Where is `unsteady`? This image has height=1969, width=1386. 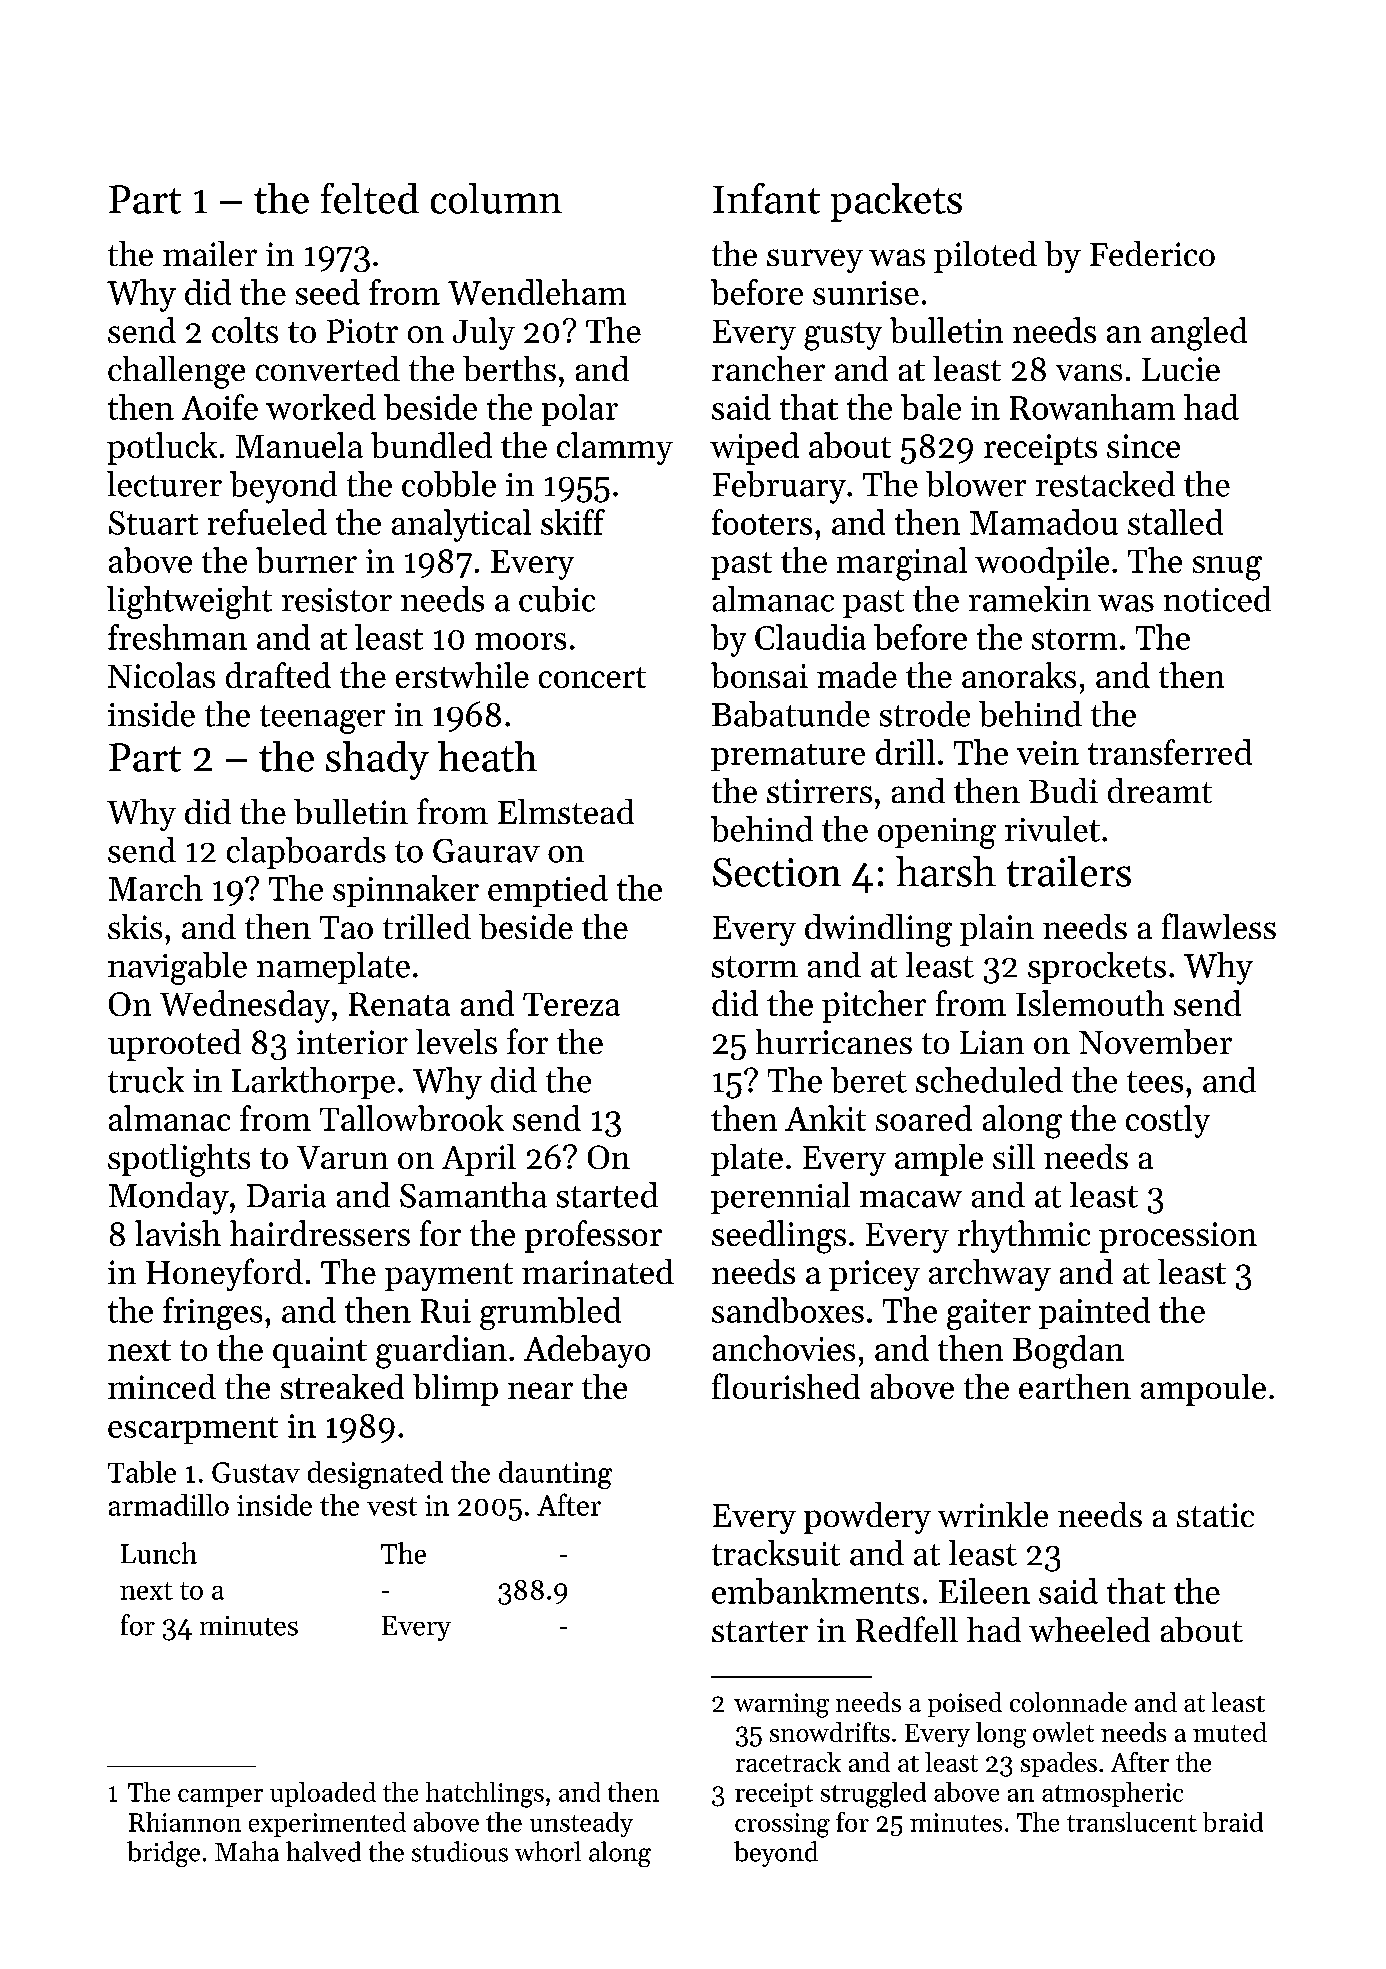
unsteady is located at coordinates (581, 1824).
